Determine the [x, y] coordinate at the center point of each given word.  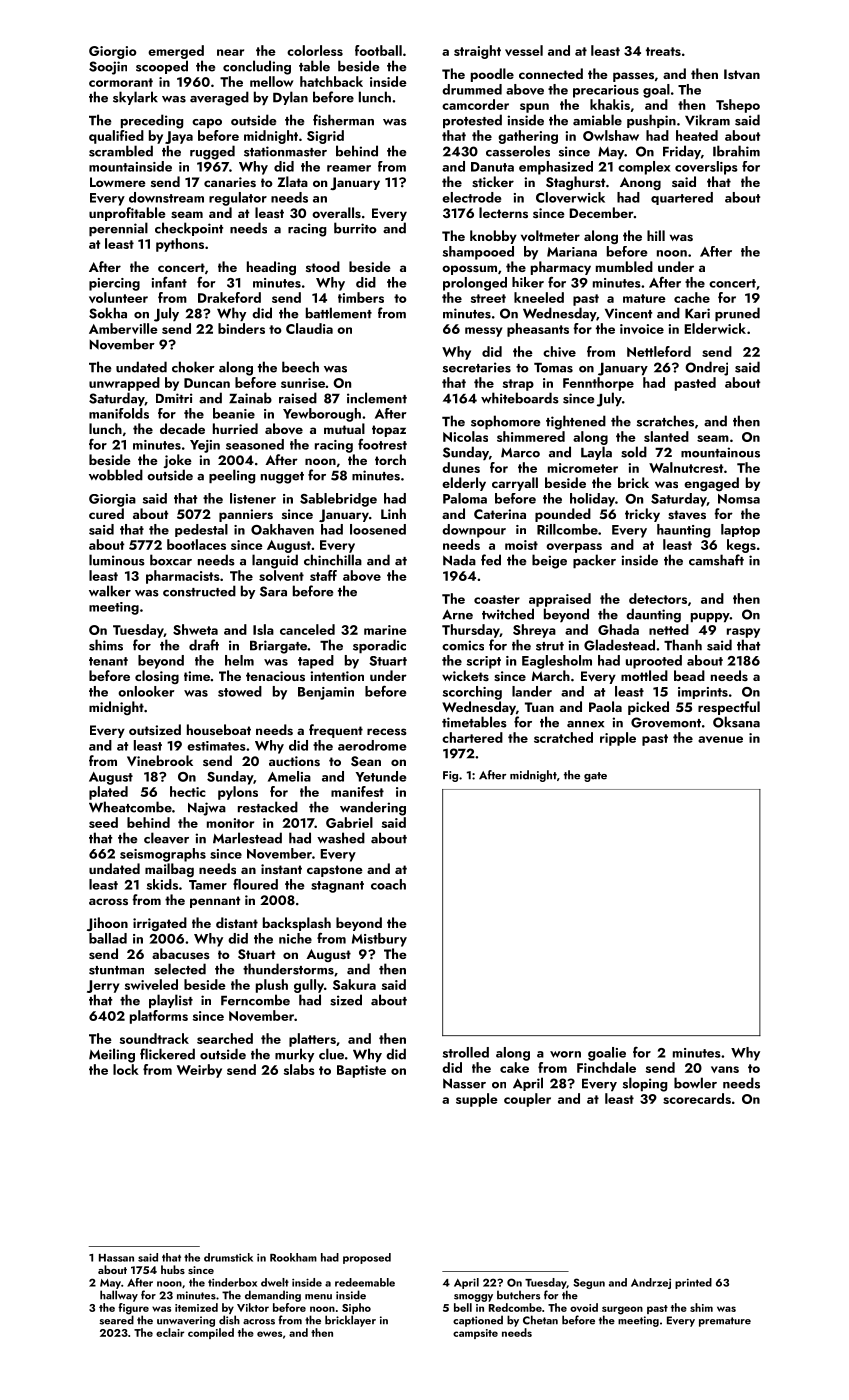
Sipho [356, 1308]
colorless [315, 50]
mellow [272, 81]
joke [177, 461]
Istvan [742, 74]
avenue [720, 739]
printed [693, 1283]
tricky [642, 515]
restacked [268, 807]
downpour [474, 531]
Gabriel [349, 822]
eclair [170, 1332]
